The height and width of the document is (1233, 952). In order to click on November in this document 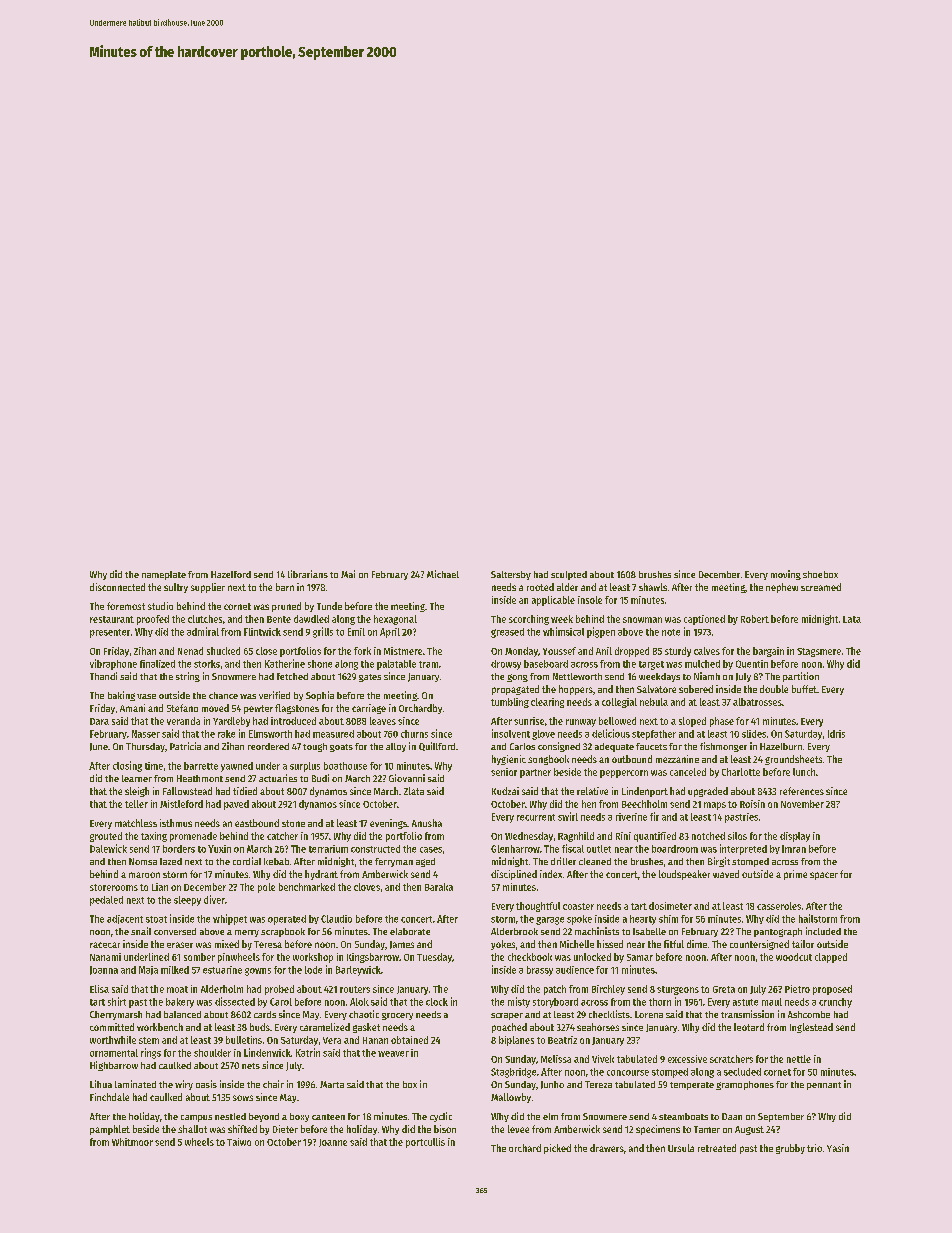, I will do `click(802, 804)`.
